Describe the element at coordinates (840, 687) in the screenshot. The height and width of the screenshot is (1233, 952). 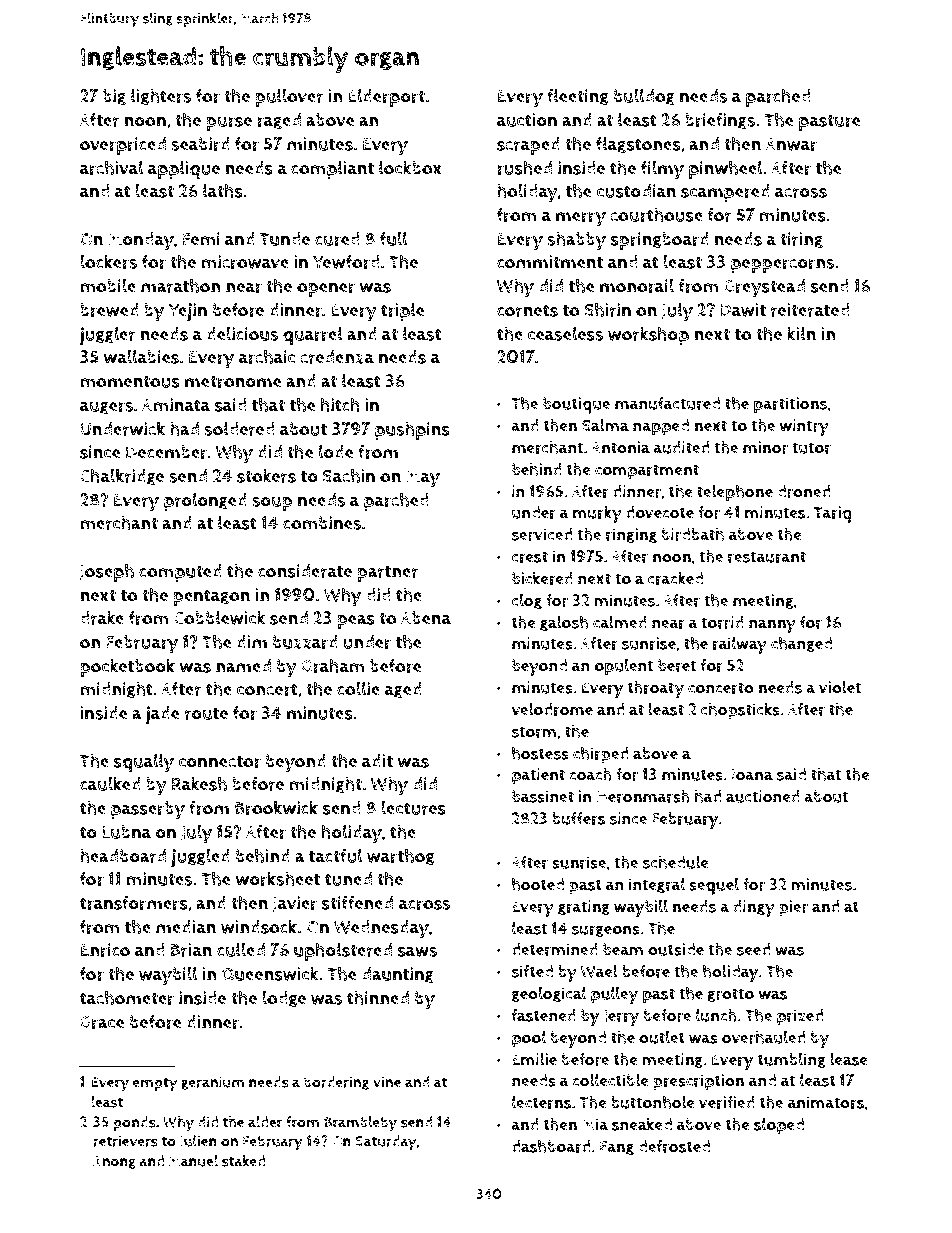
I see `violet` at that location.
